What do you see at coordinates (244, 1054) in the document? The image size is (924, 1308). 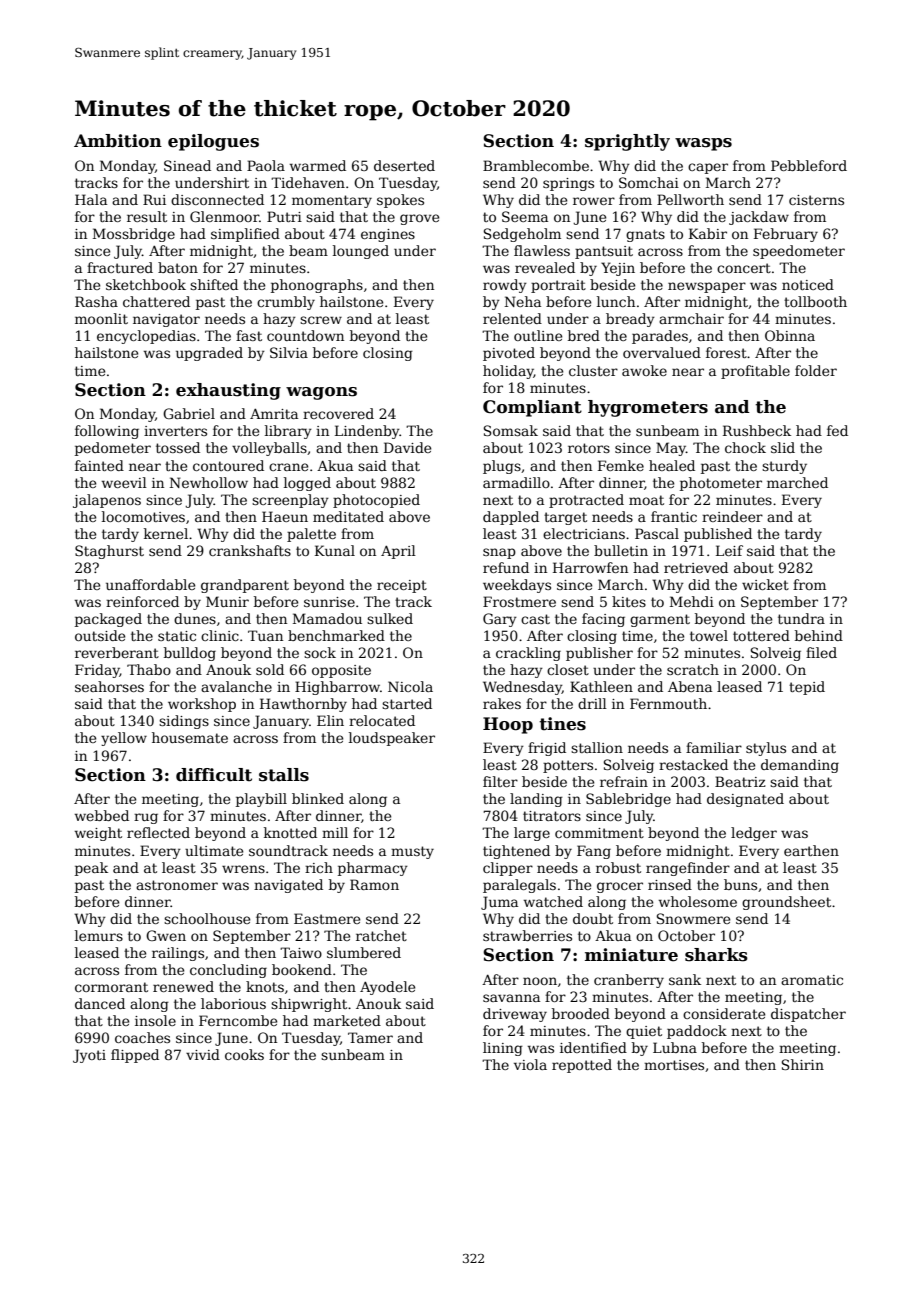 I see `cooks` at bounding box center [244, 1054].
